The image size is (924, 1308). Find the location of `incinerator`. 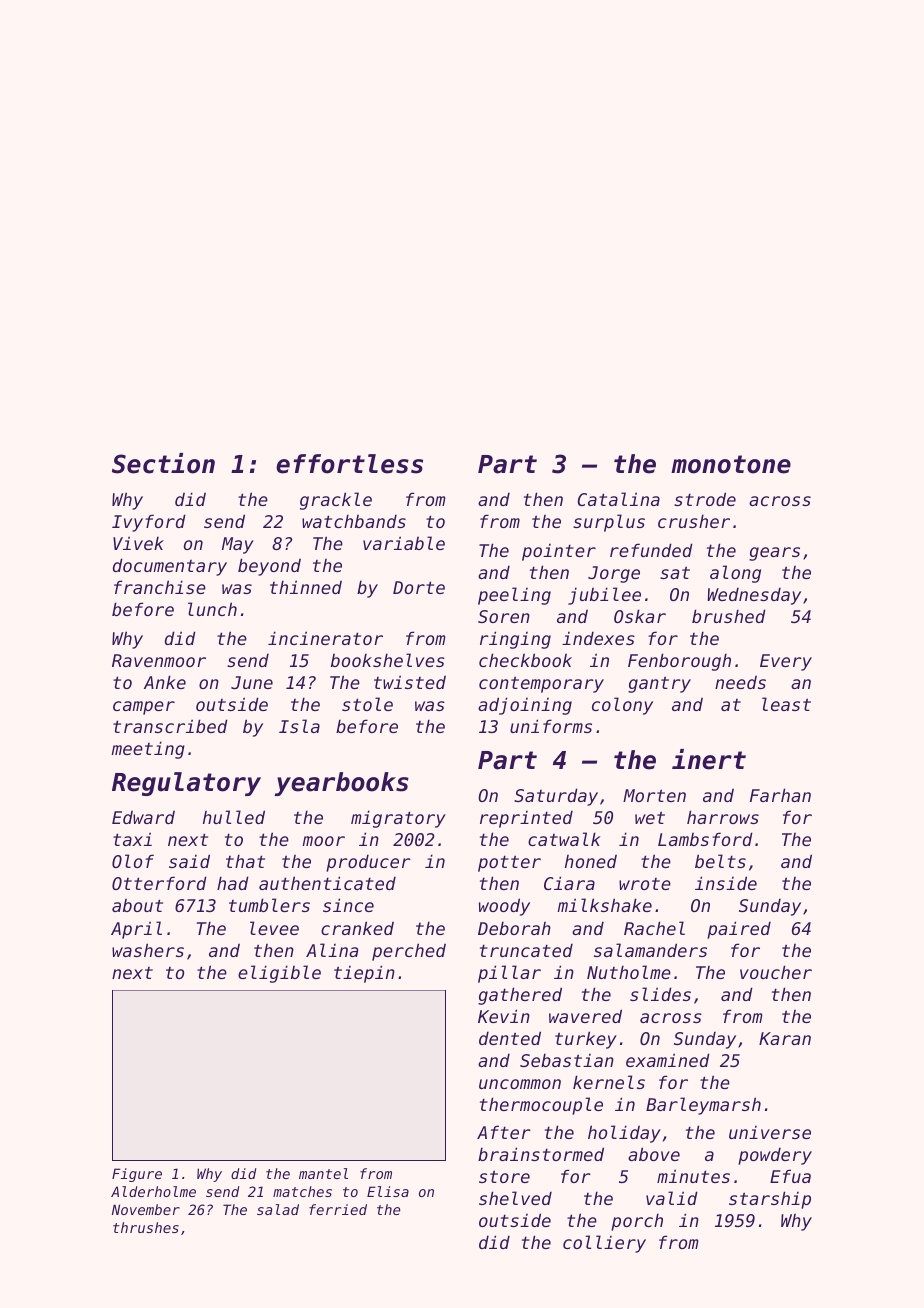

incinerator is located at coordinates (325, 638).
